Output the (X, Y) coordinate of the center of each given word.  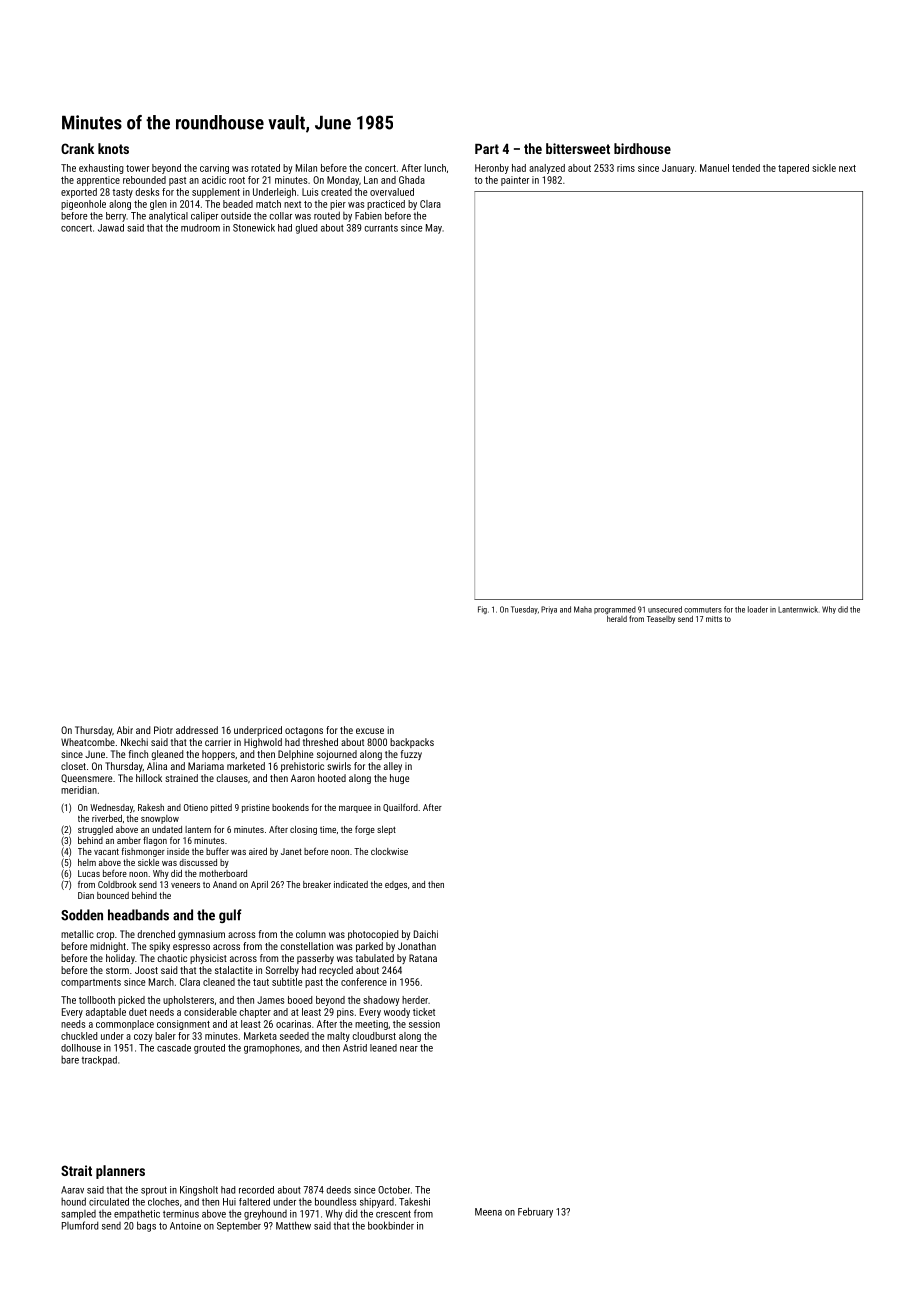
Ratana (423, 958)
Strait (76, 1170)
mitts (714, 619)
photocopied (373, 935)
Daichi (426, 934)
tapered (793, 169)
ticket (424, 1012)
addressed (197, 730)
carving (214, 169)
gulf (230, 916)
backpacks (412, 743)
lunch (435, 168)
